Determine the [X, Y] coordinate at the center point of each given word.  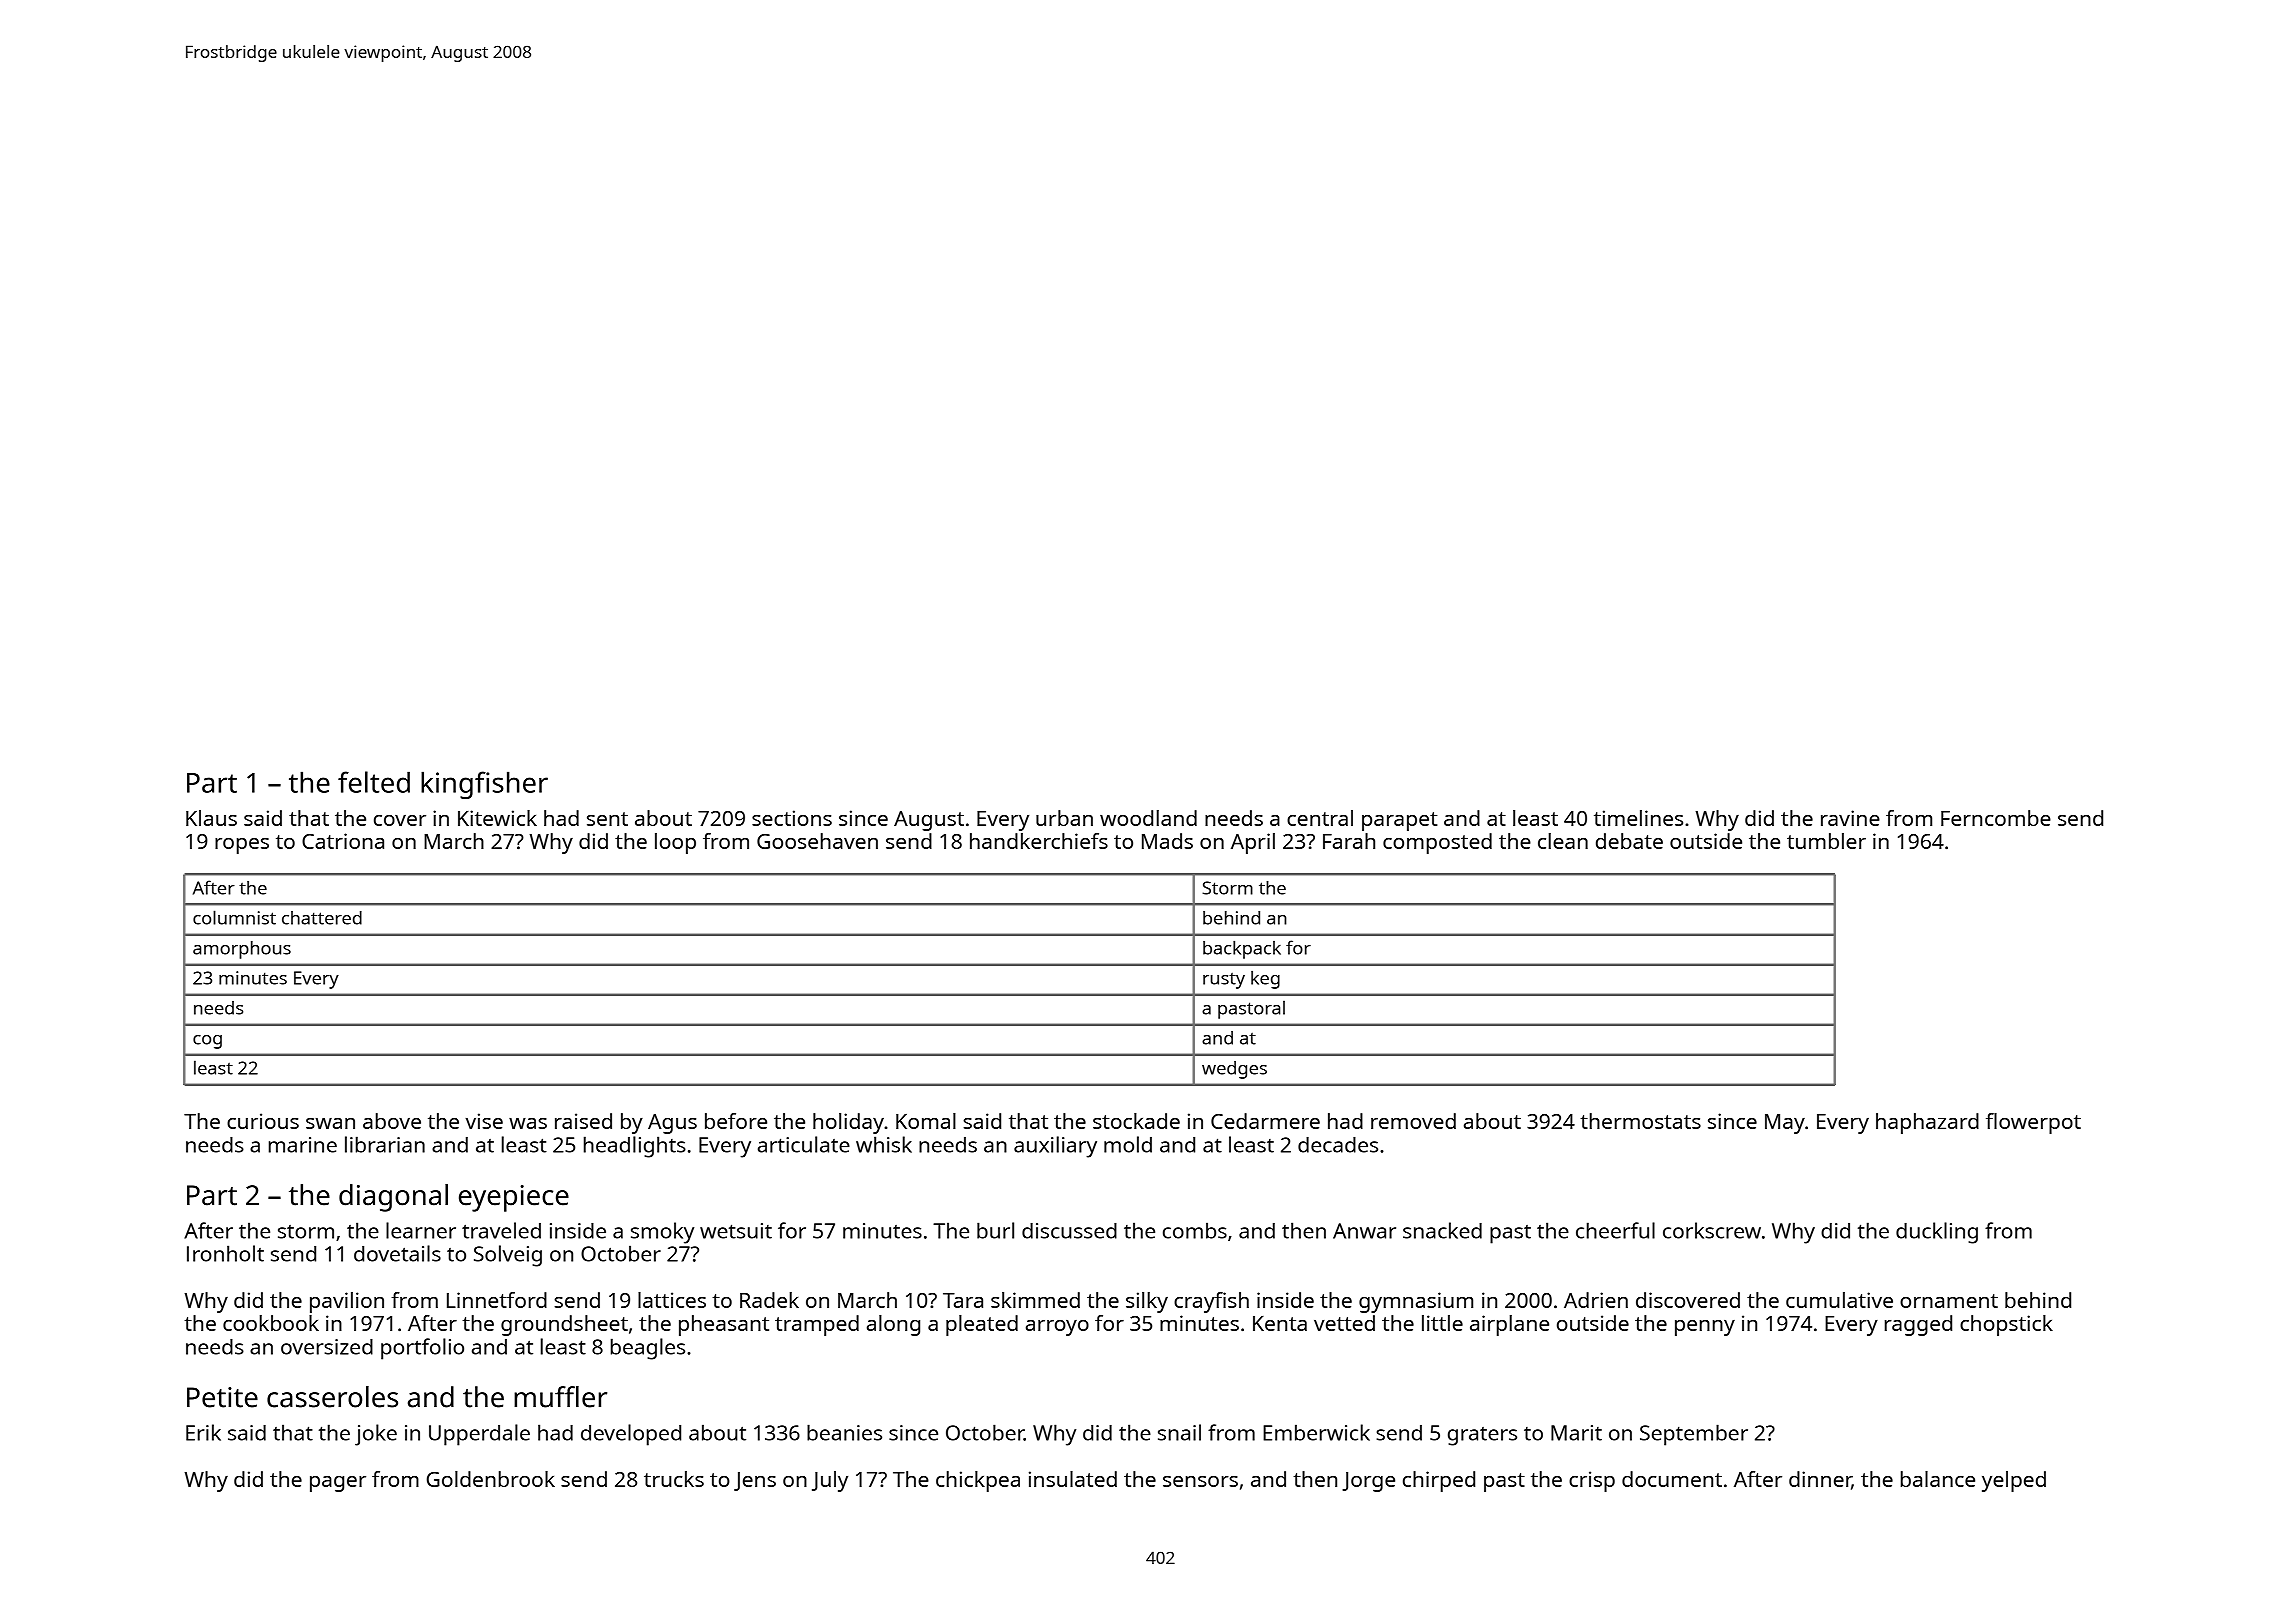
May [1785, 1124]
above [392, 1121]
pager [338, 1484]
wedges [1234, 1070]
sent [607, 819]
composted [1437, 843]
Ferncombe [1996, 818]
